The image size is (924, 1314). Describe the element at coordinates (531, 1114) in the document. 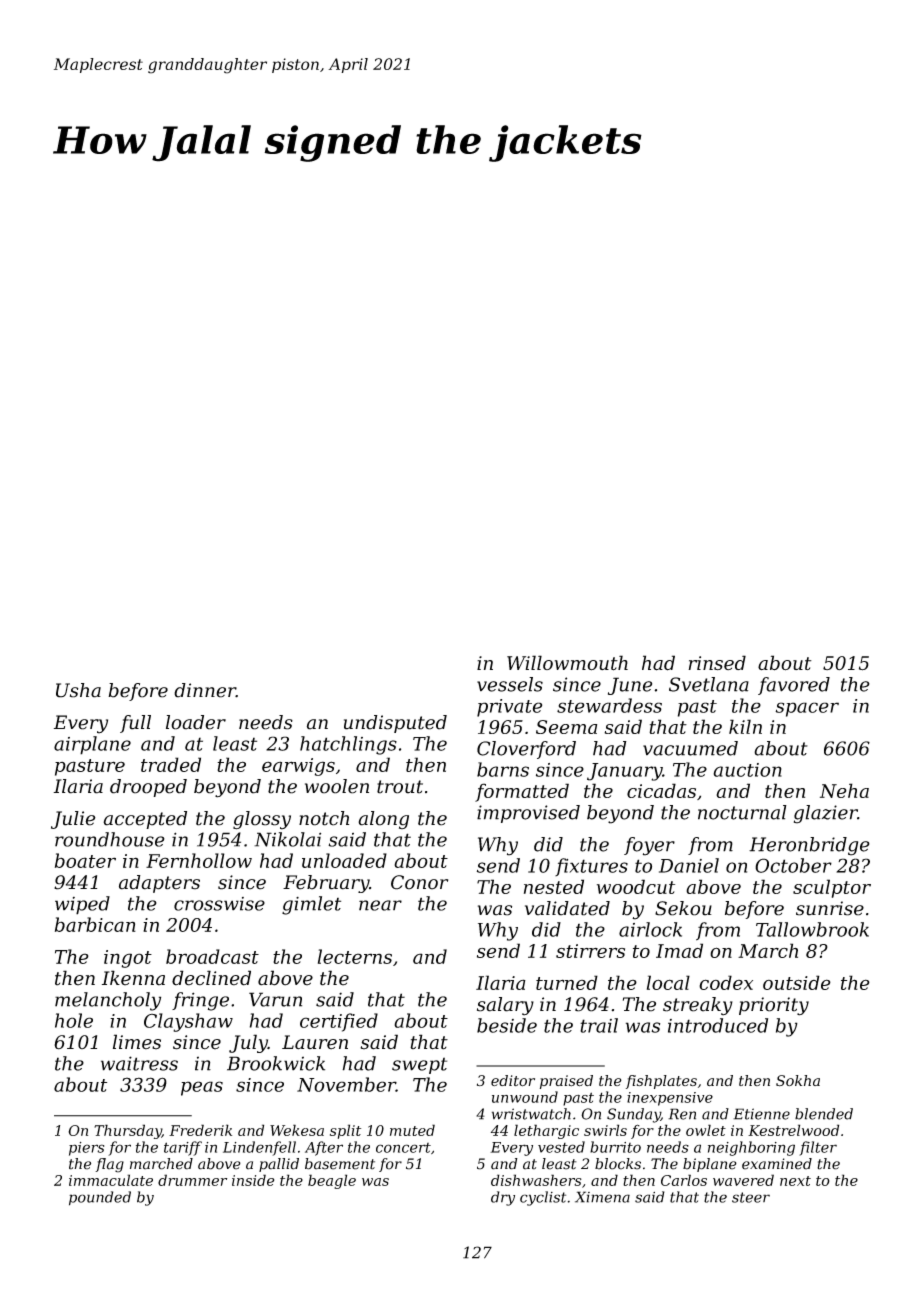

I see `wristwatch` at that location.
